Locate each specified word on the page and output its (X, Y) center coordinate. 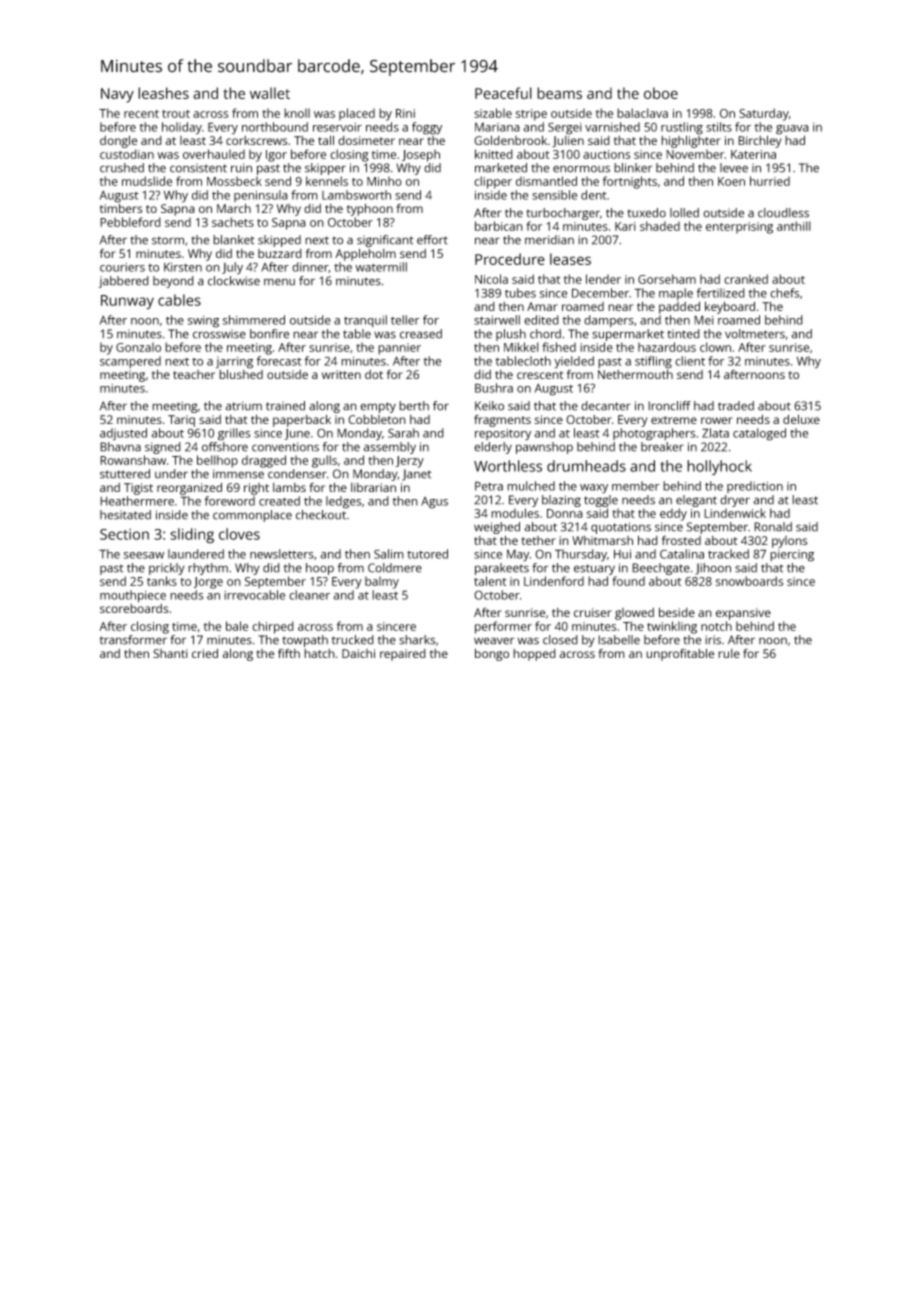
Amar (542, 306)
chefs (784, 293)
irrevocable (254, 595)
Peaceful (503, 93)
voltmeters (755, 334)
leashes (163, 93)
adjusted (123, 434)
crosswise (219, 334)
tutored (427, 554)
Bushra (494, 388)
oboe (661, 93)
